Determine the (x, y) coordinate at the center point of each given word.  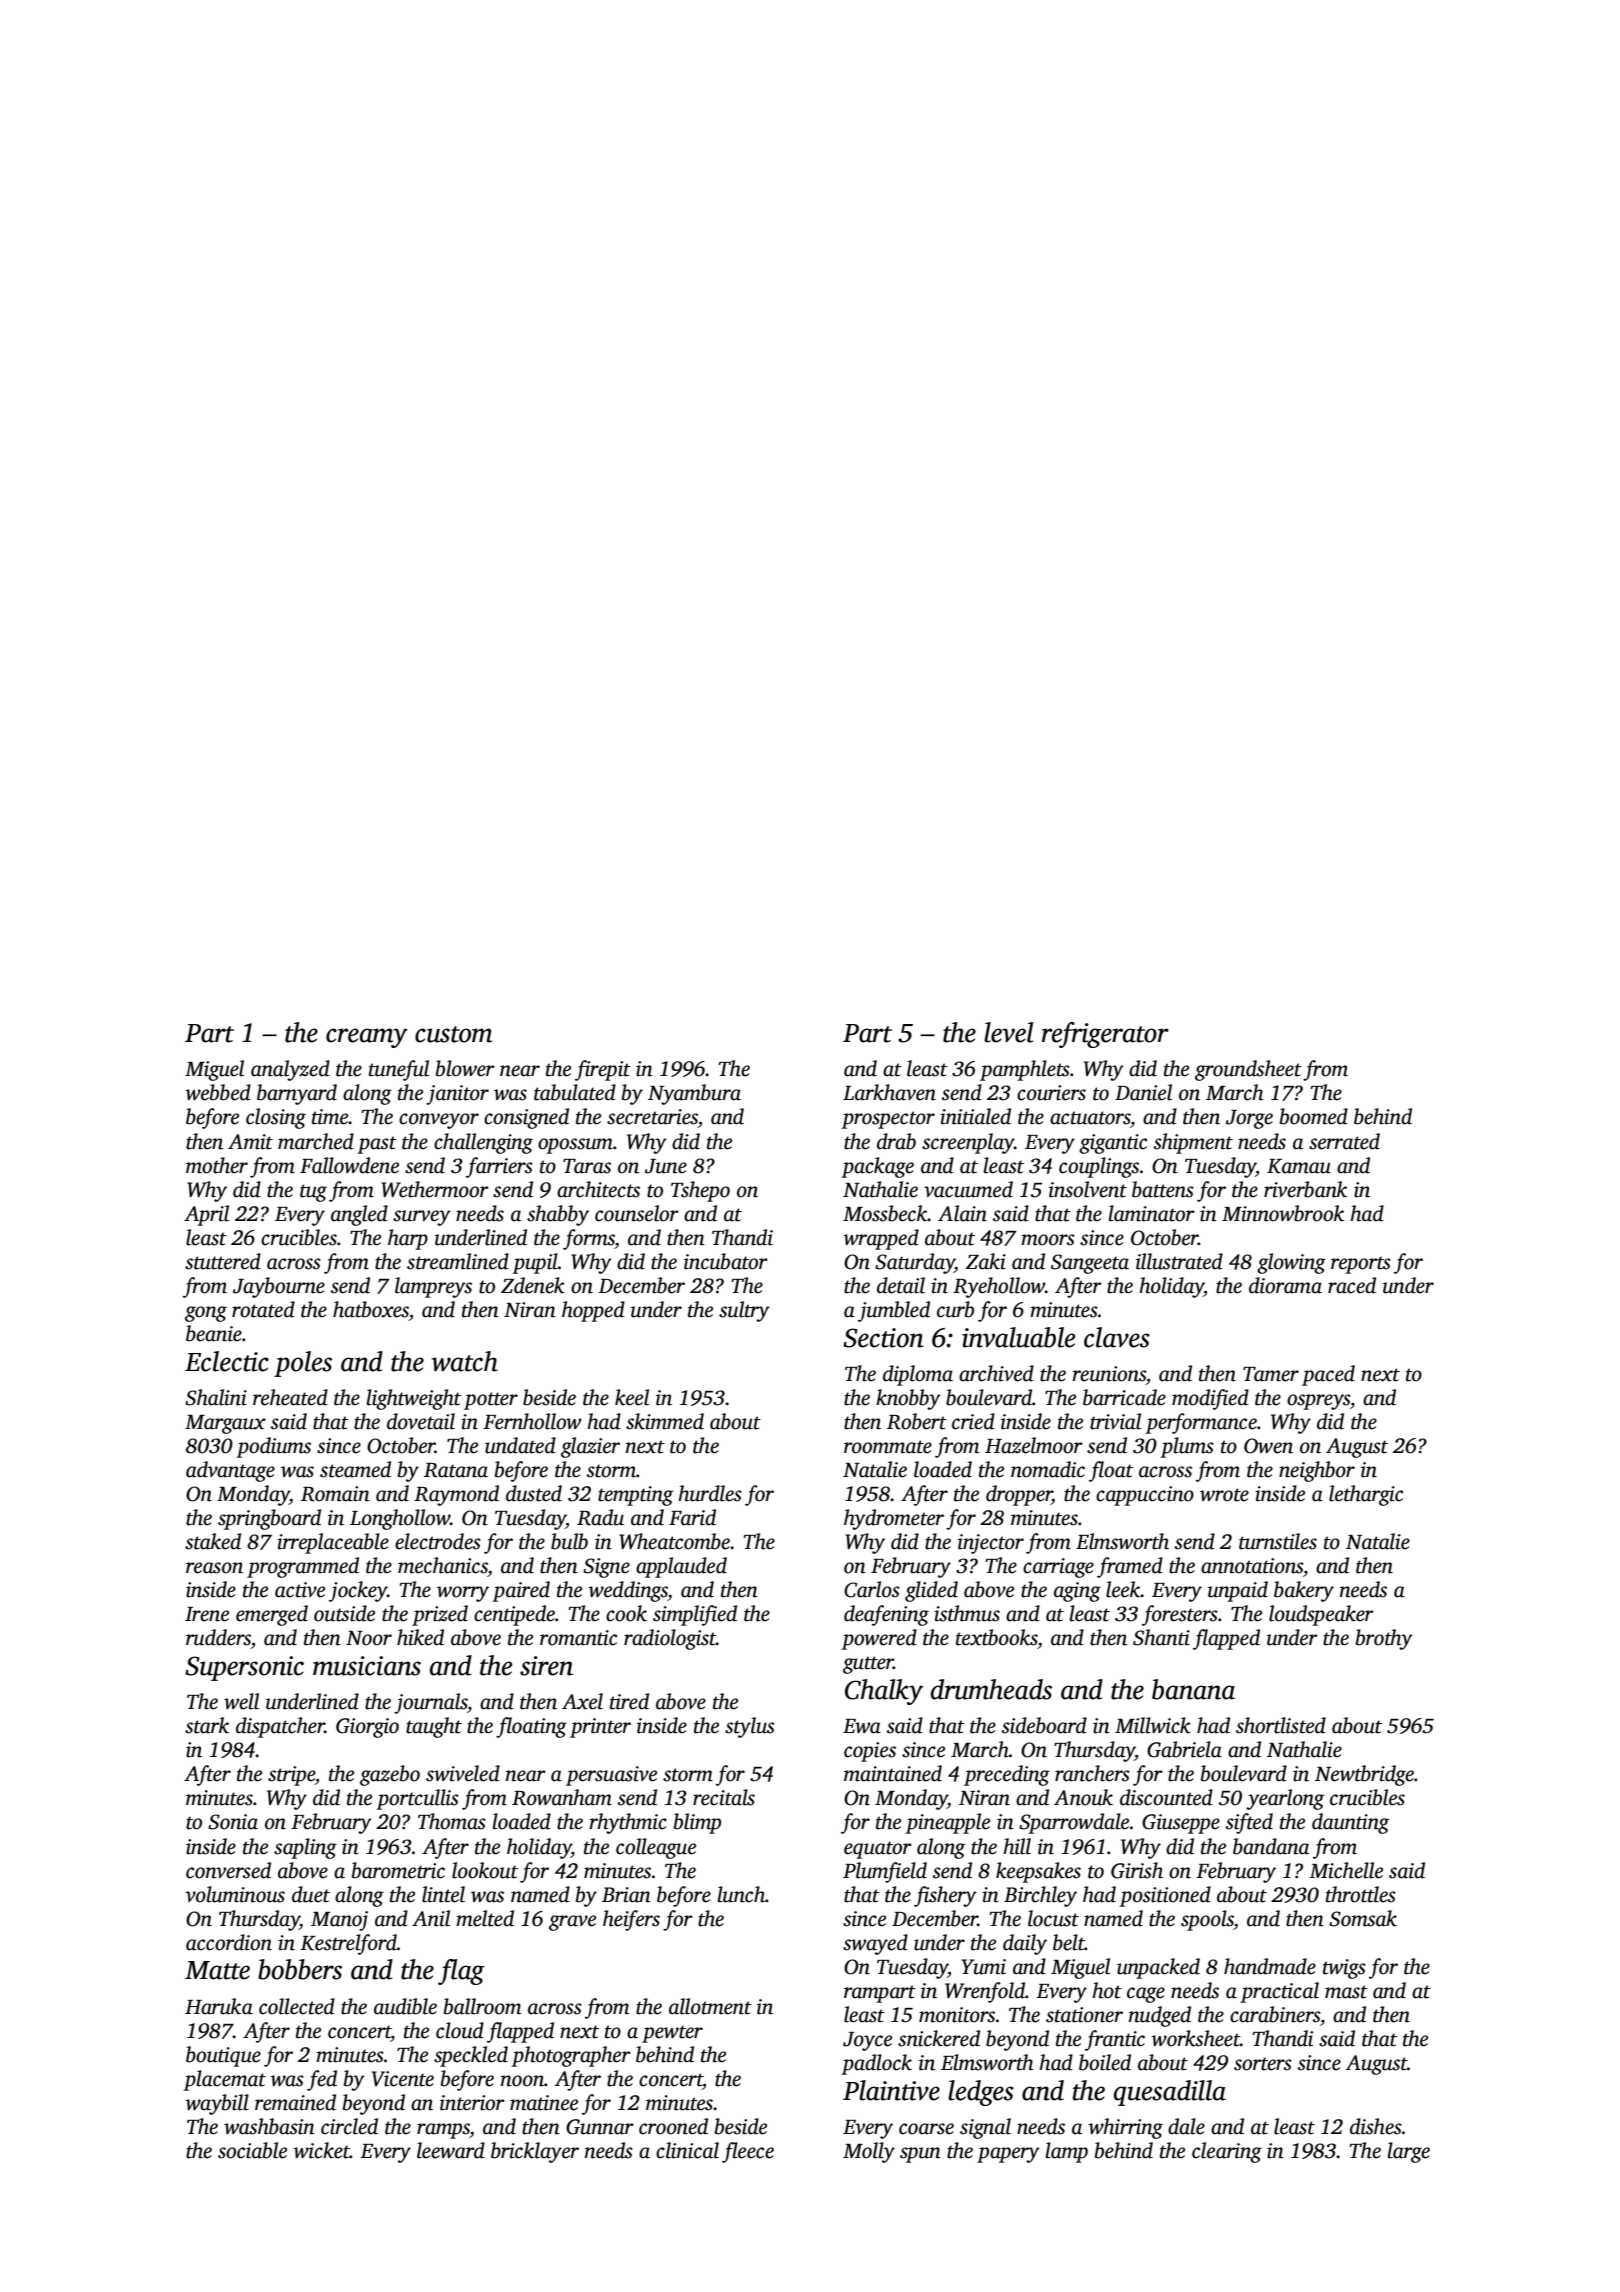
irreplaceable (333, 1543)
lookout (485, 1870)
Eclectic (227, 1361)
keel (632, 1397)
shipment (1193, 1143)
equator (878, 1850)
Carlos (872, 1589)
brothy (1384, 1639)
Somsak (1363, 1918)
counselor (637, 1213)
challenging (483, 1143)
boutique (223, 2056)
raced (1352, 1285)
